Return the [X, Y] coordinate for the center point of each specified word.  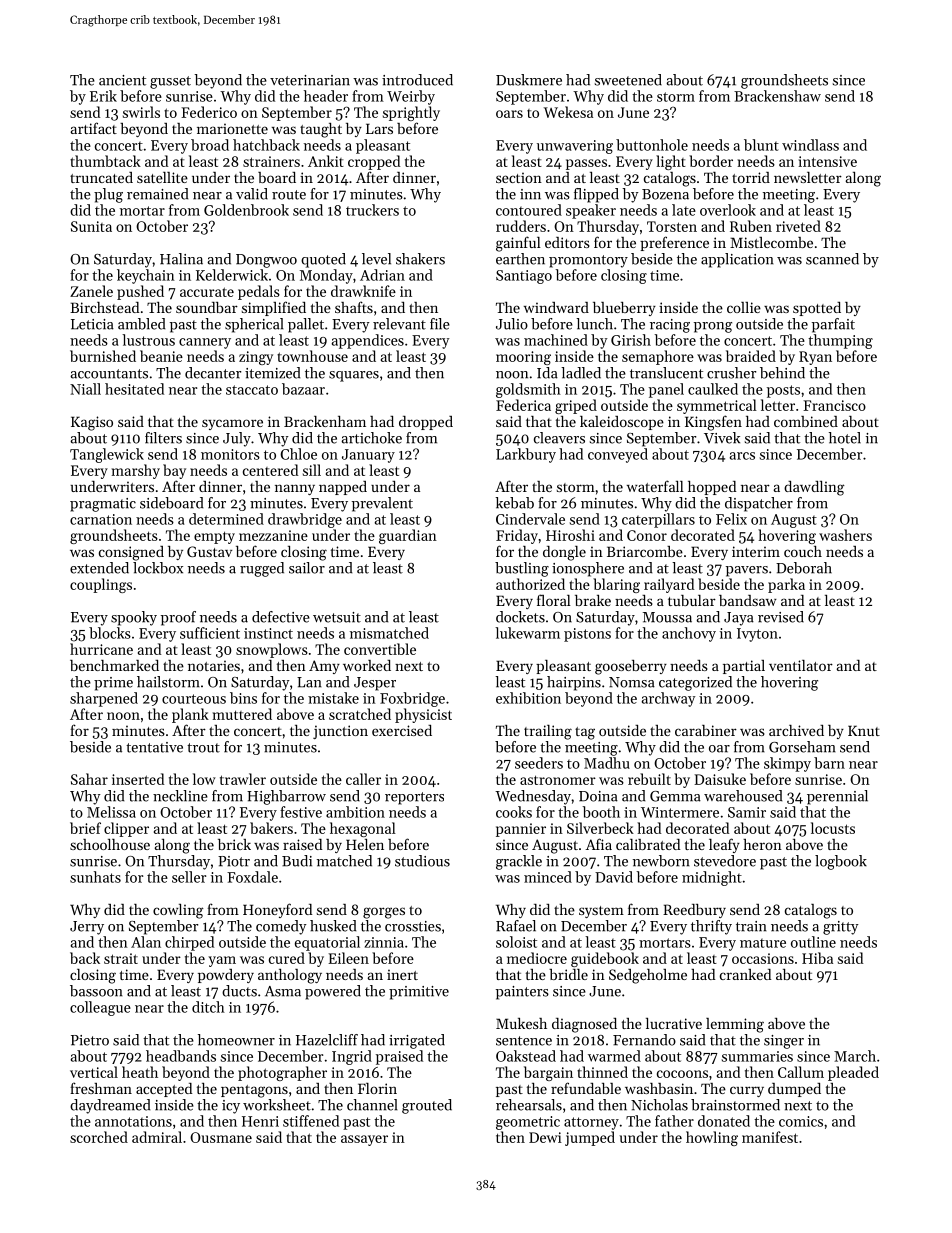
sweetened [628, 80]
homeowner [236, 1040]
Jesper [375, 684]
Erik [103, 96]
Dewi [545, 1137]
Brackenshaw [777, 96]
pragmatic [103, 505]
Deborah [804, 568]
